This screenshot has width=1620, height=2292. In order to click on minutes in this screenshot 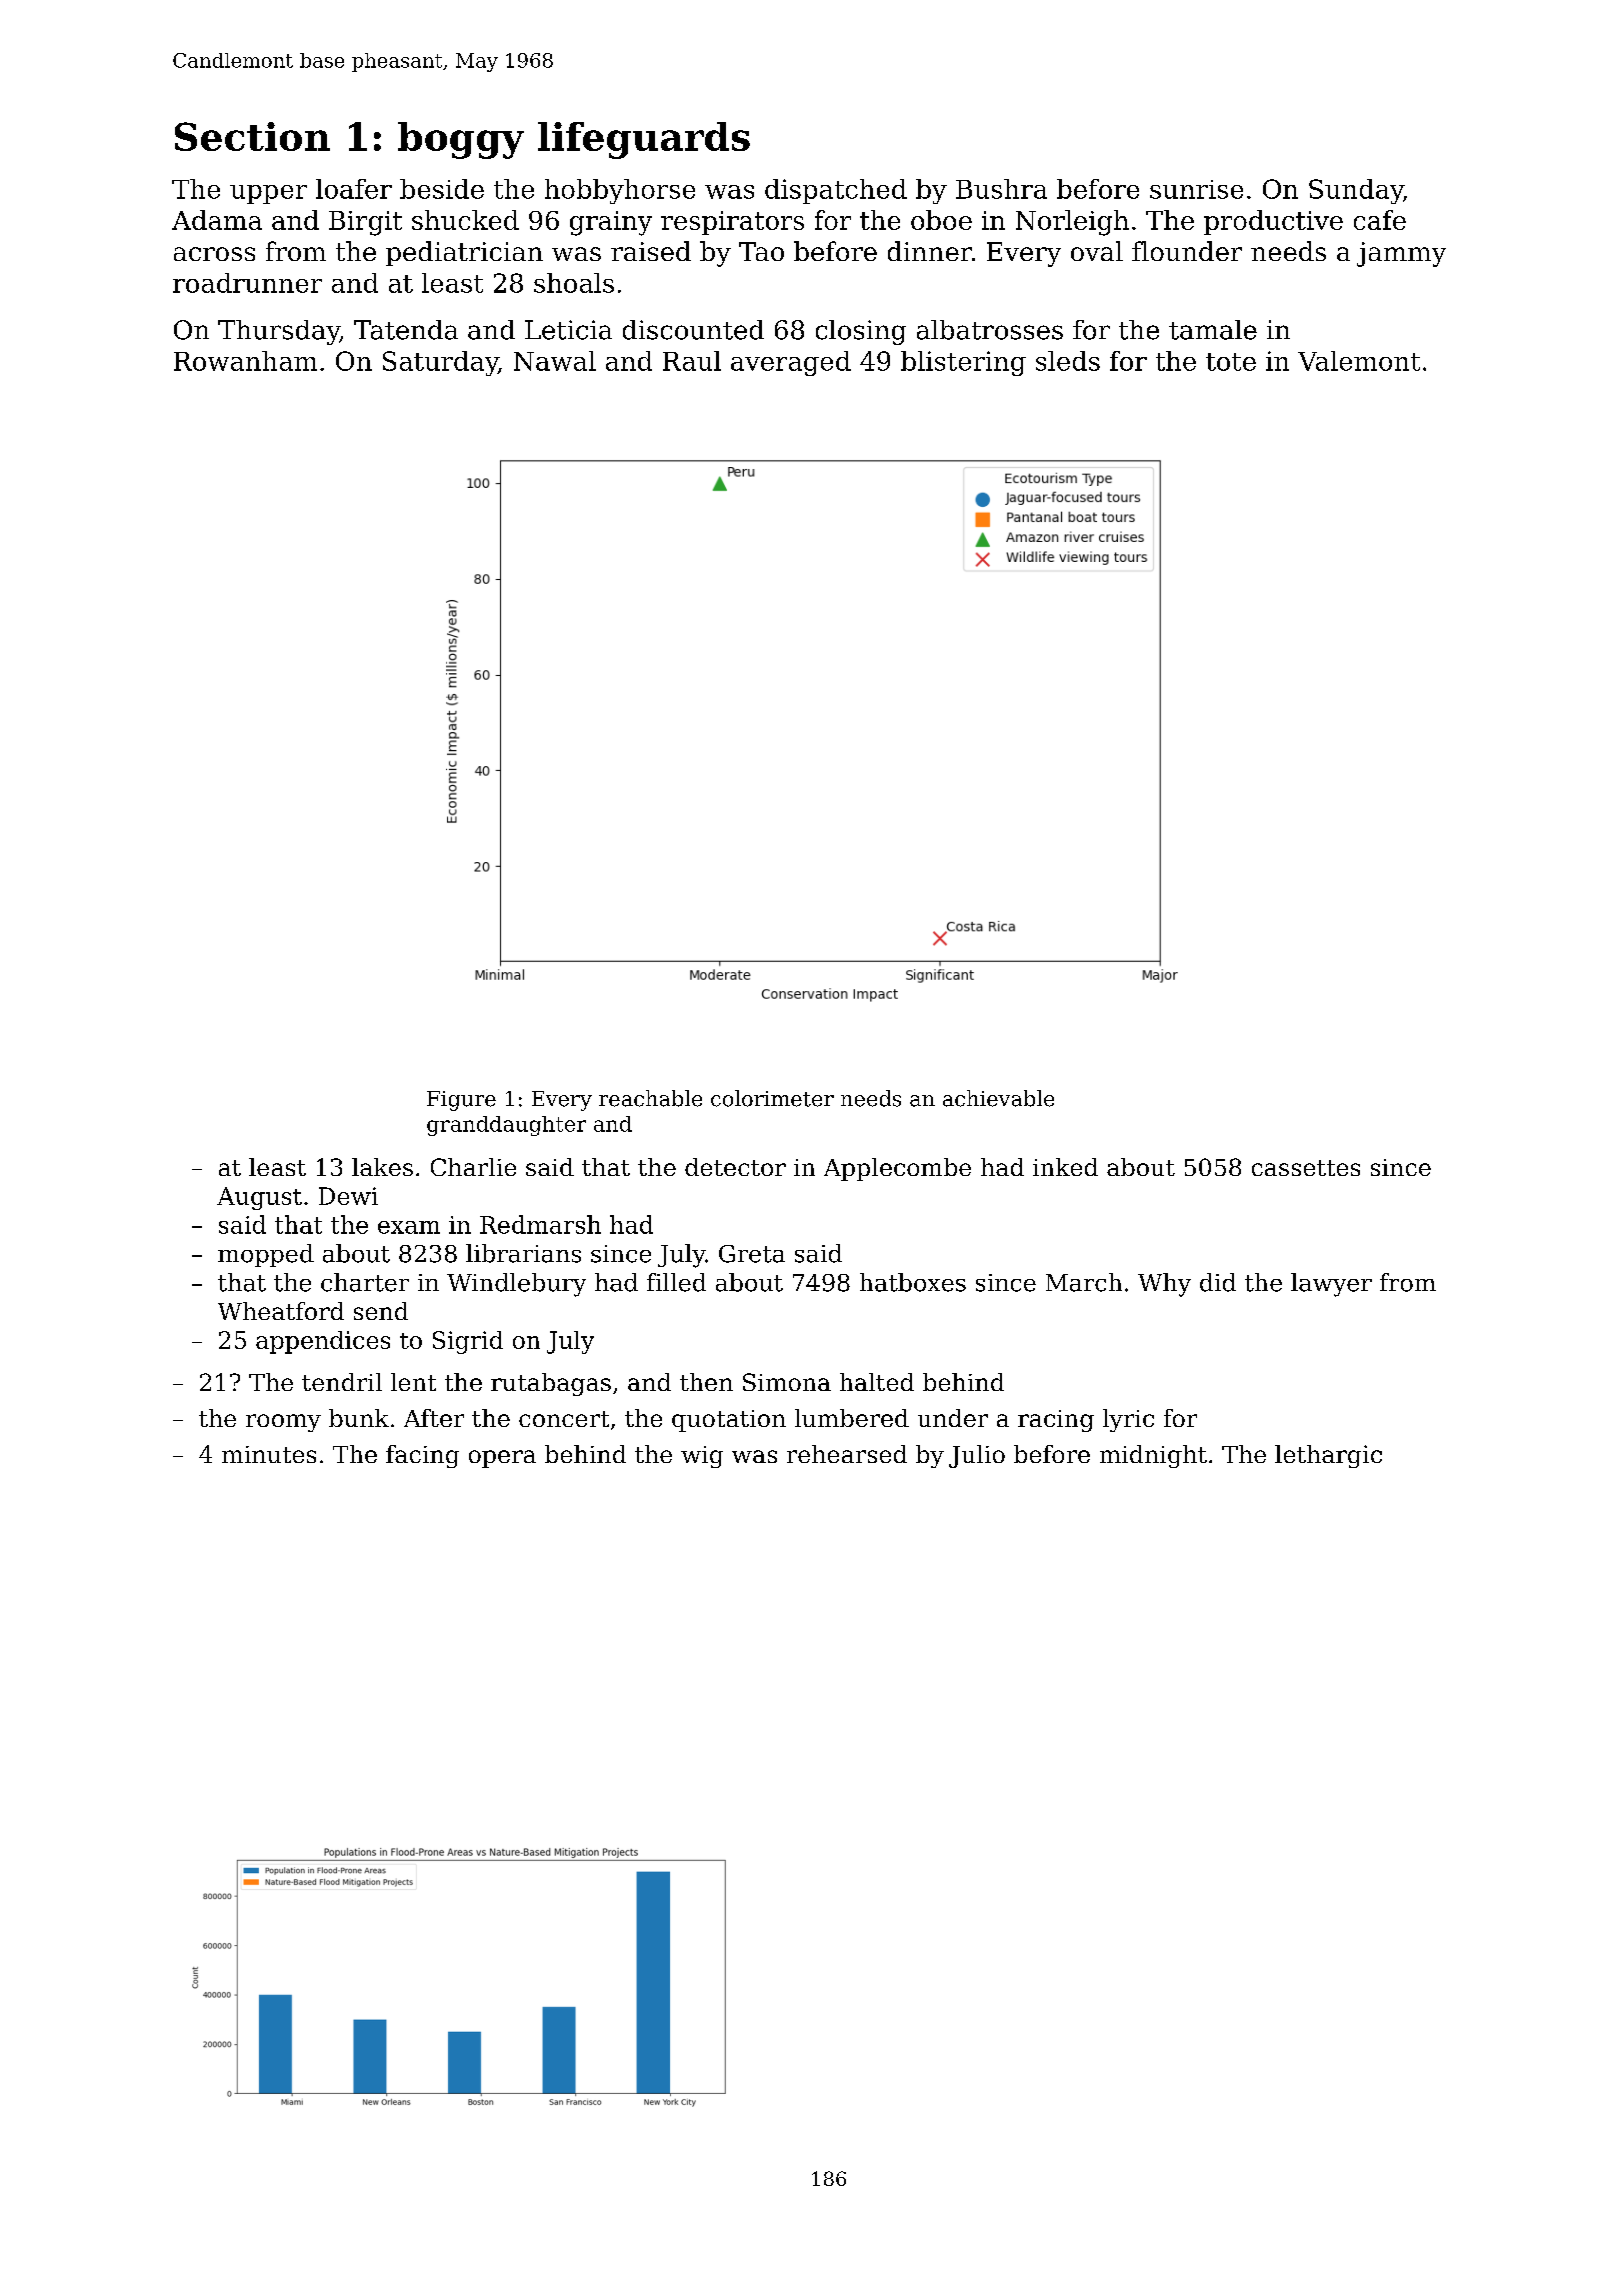, I will do `click(269, 1454)`.
